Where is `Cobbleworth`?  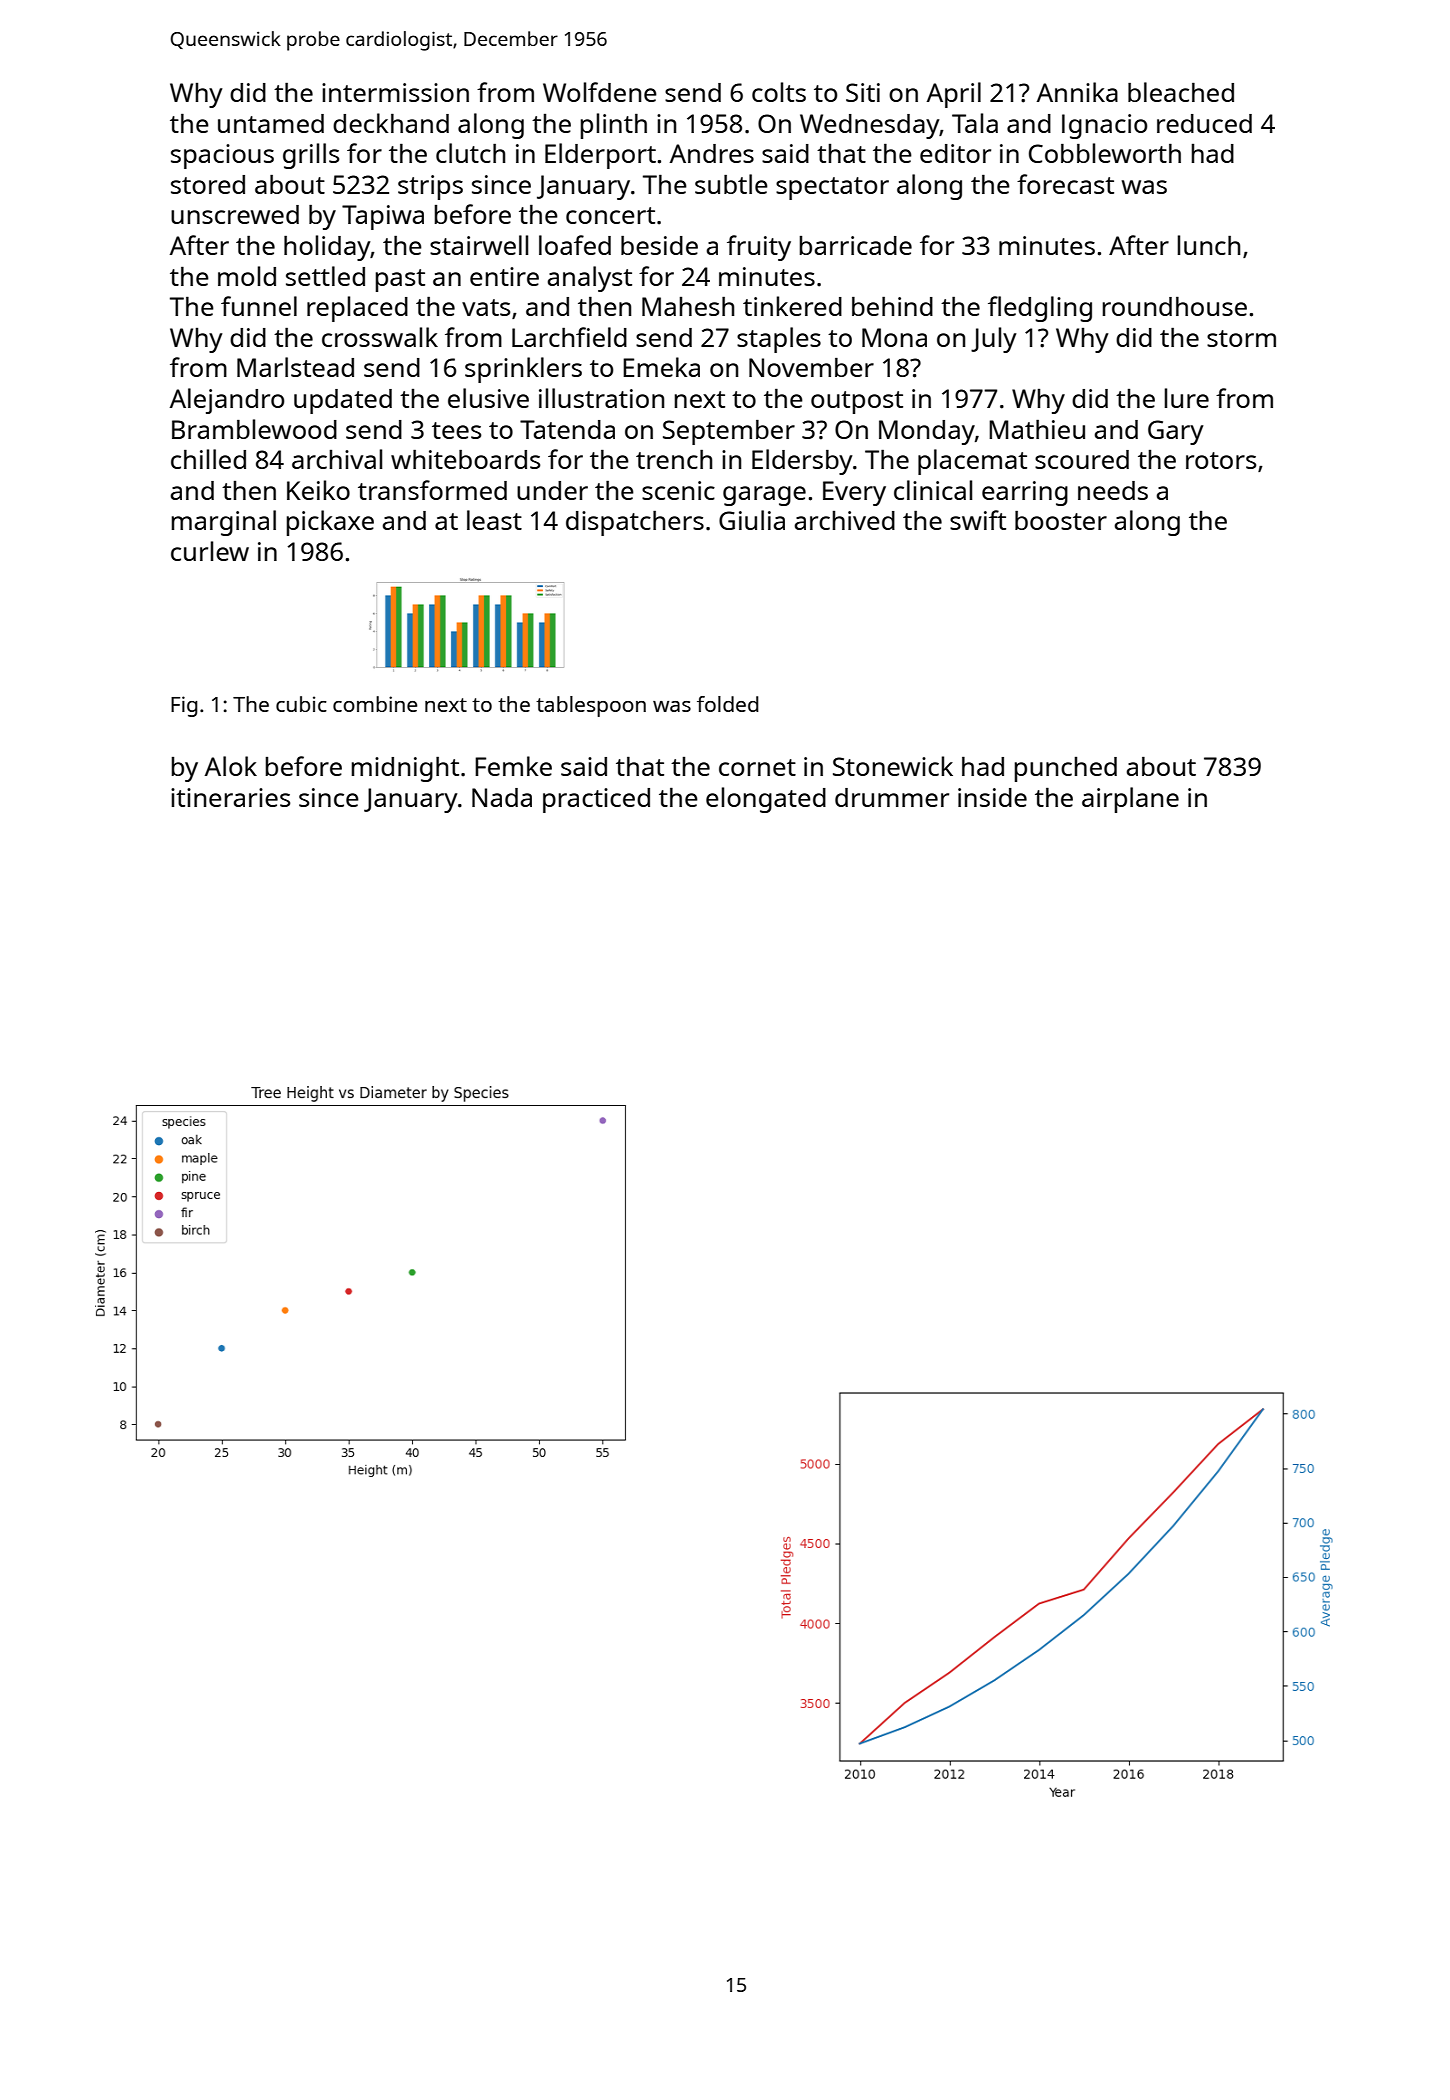
Cobbleworth is located at coordinates (1105, 153).
